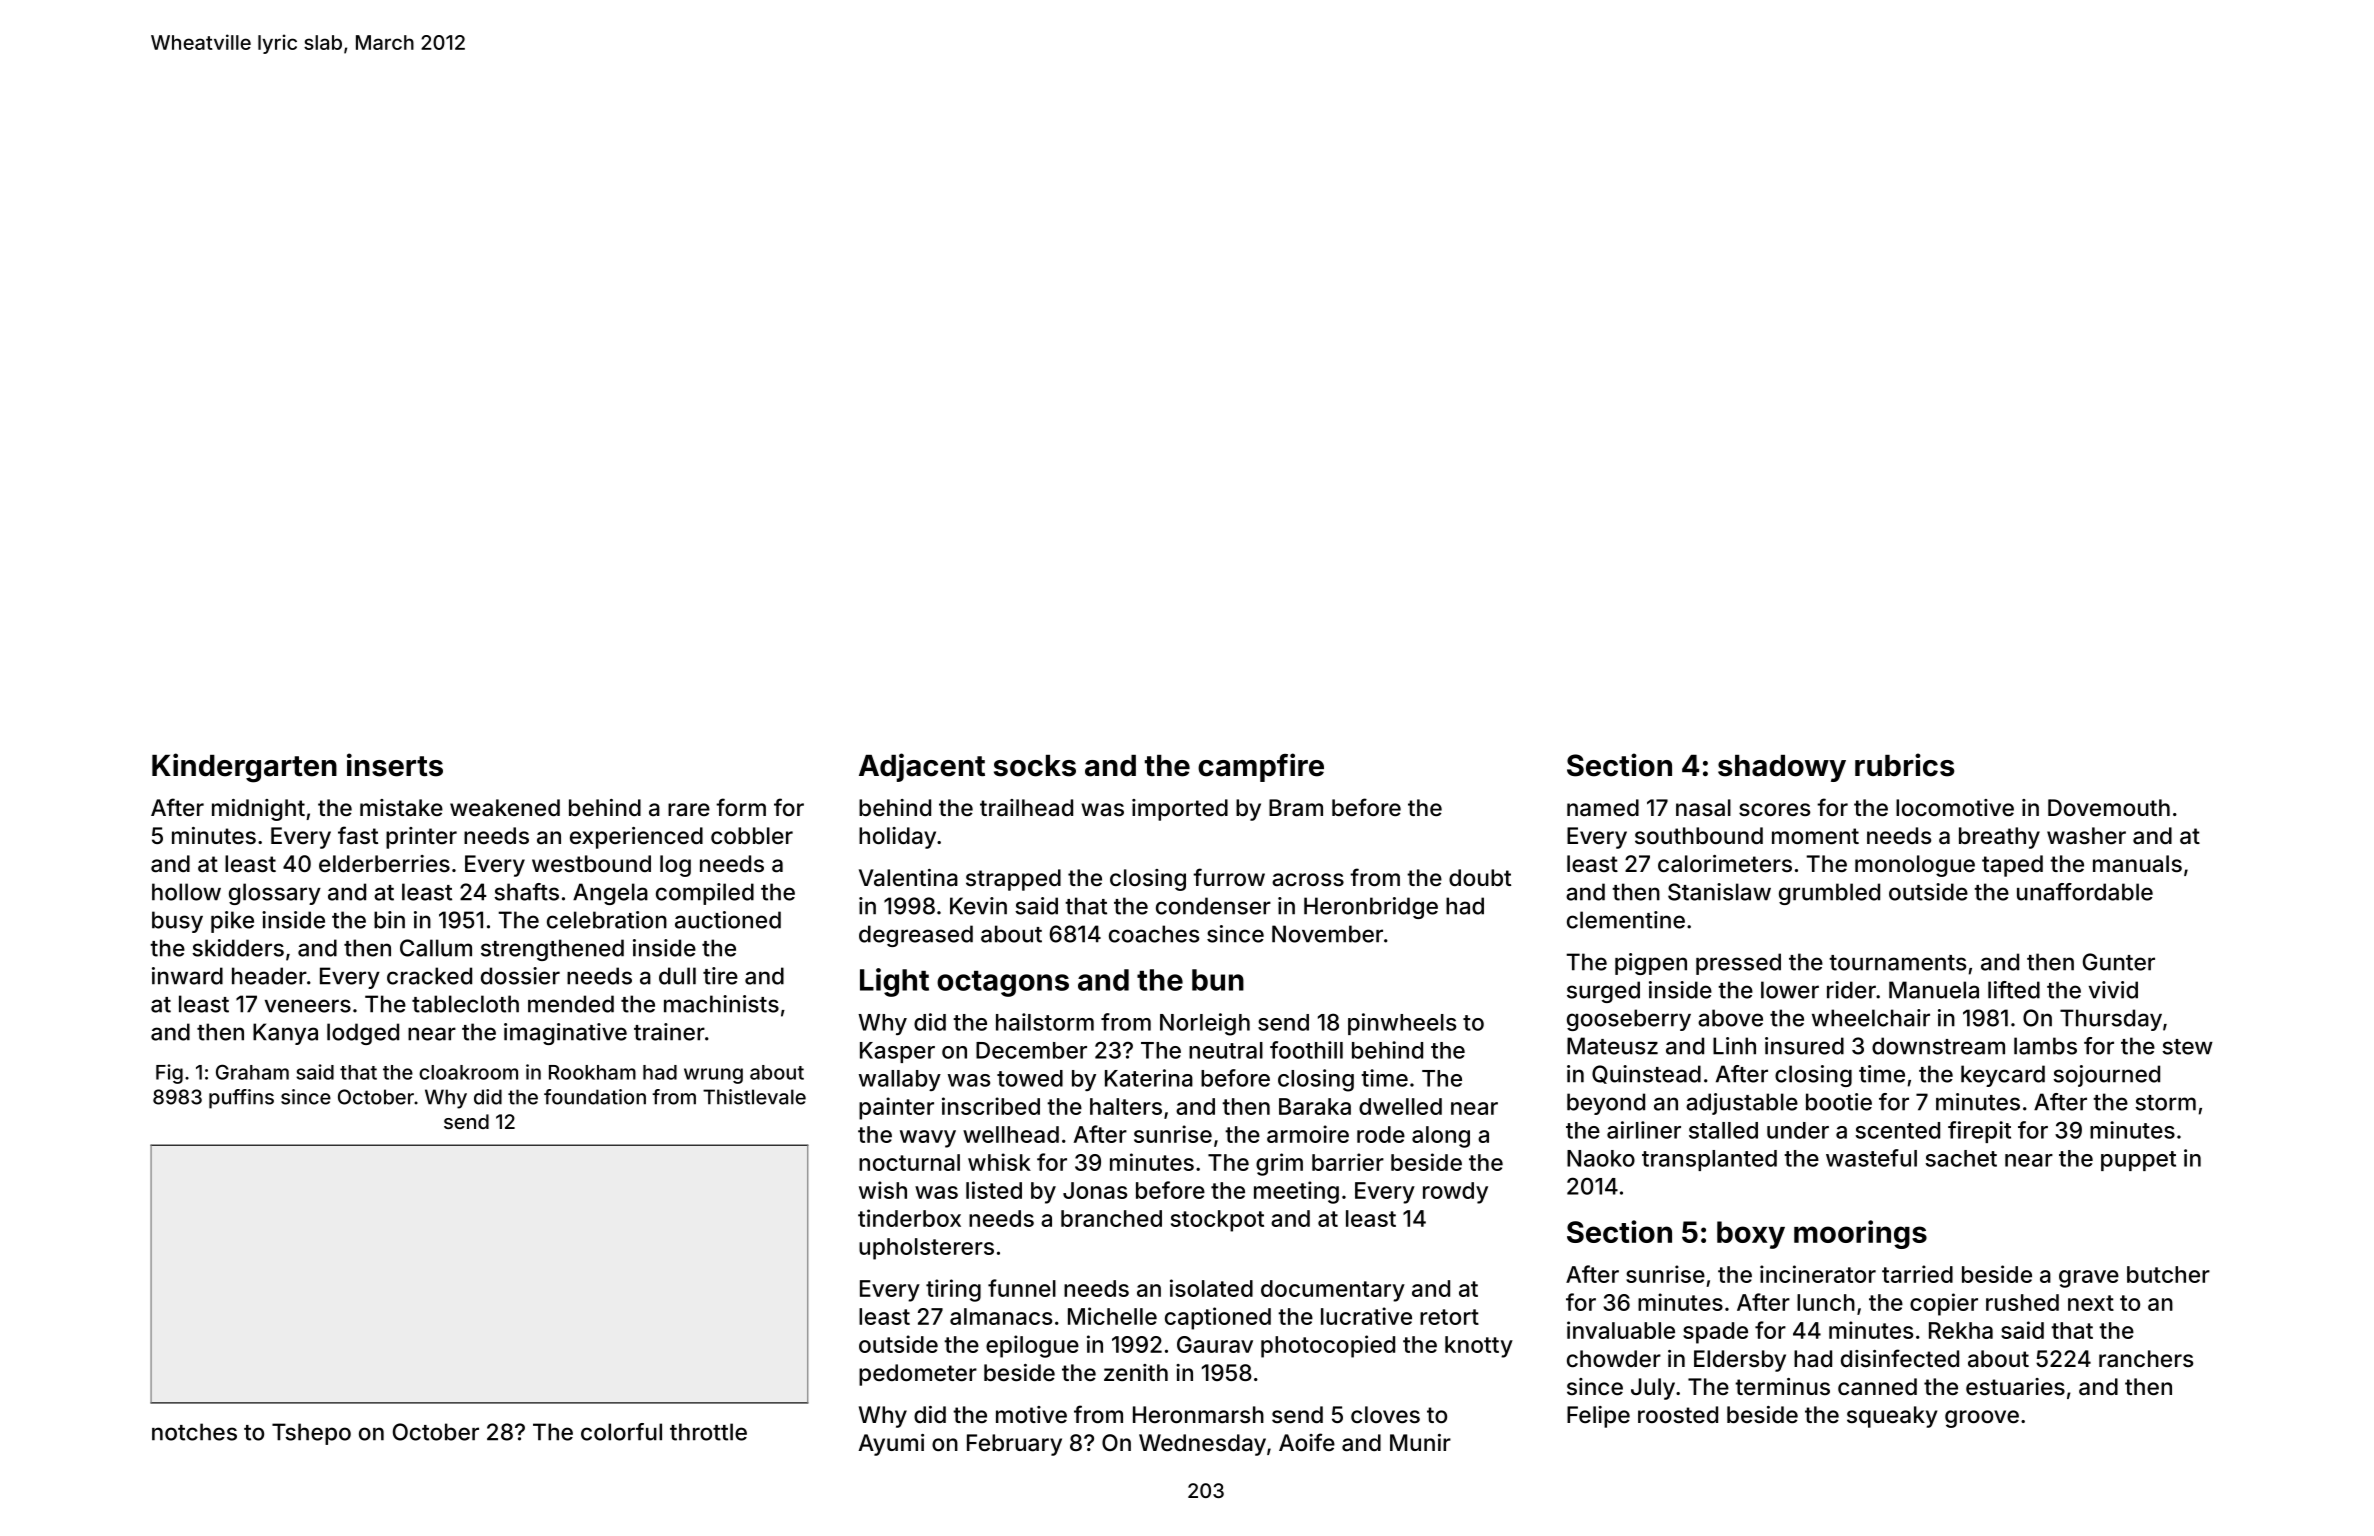  Describe the element at coordinates (1646, 1074) in the image. I see `Quinstead` at that location.
